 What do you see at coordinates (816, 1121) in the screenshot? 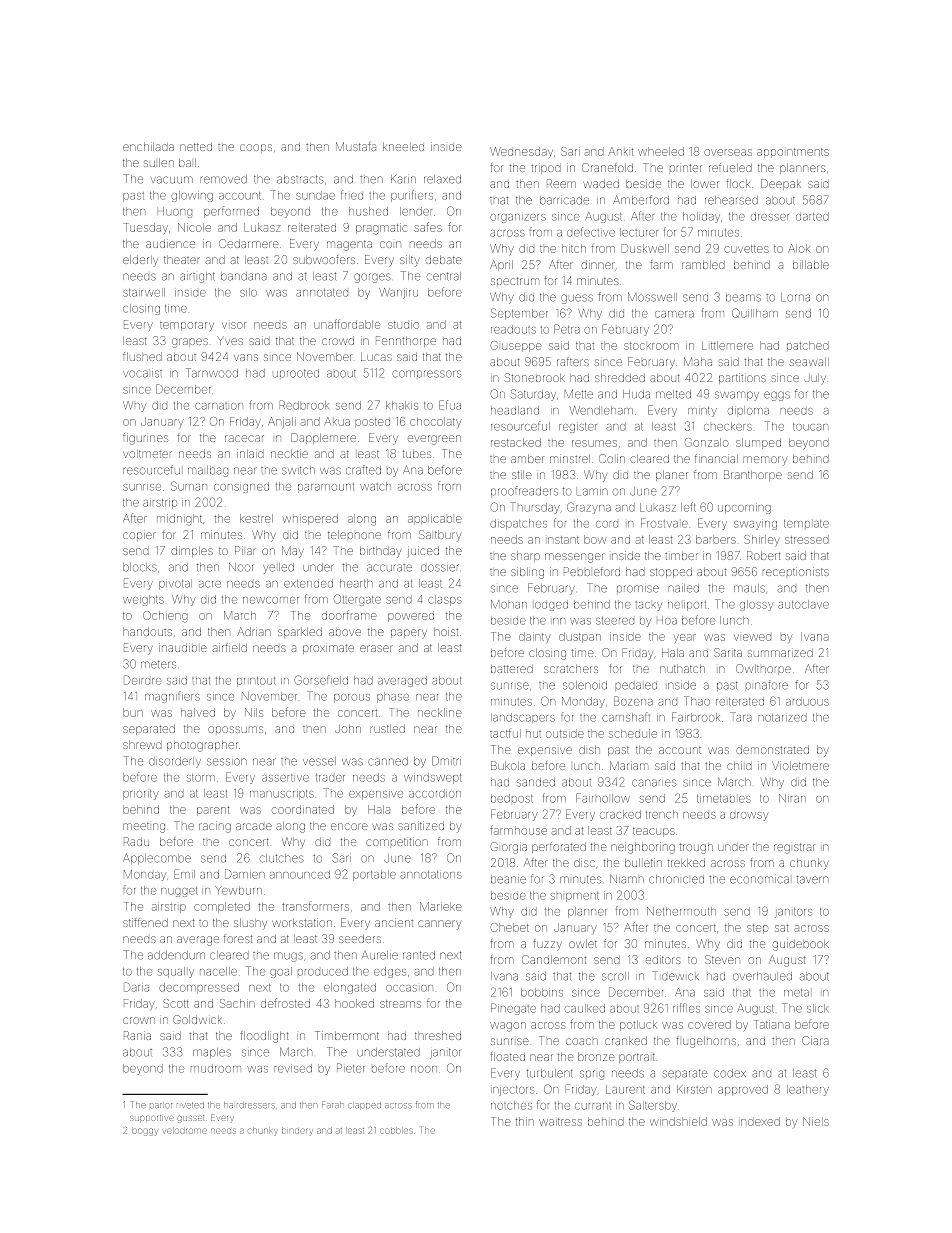
I see `Niels` at bounding box center [816, 1121].
